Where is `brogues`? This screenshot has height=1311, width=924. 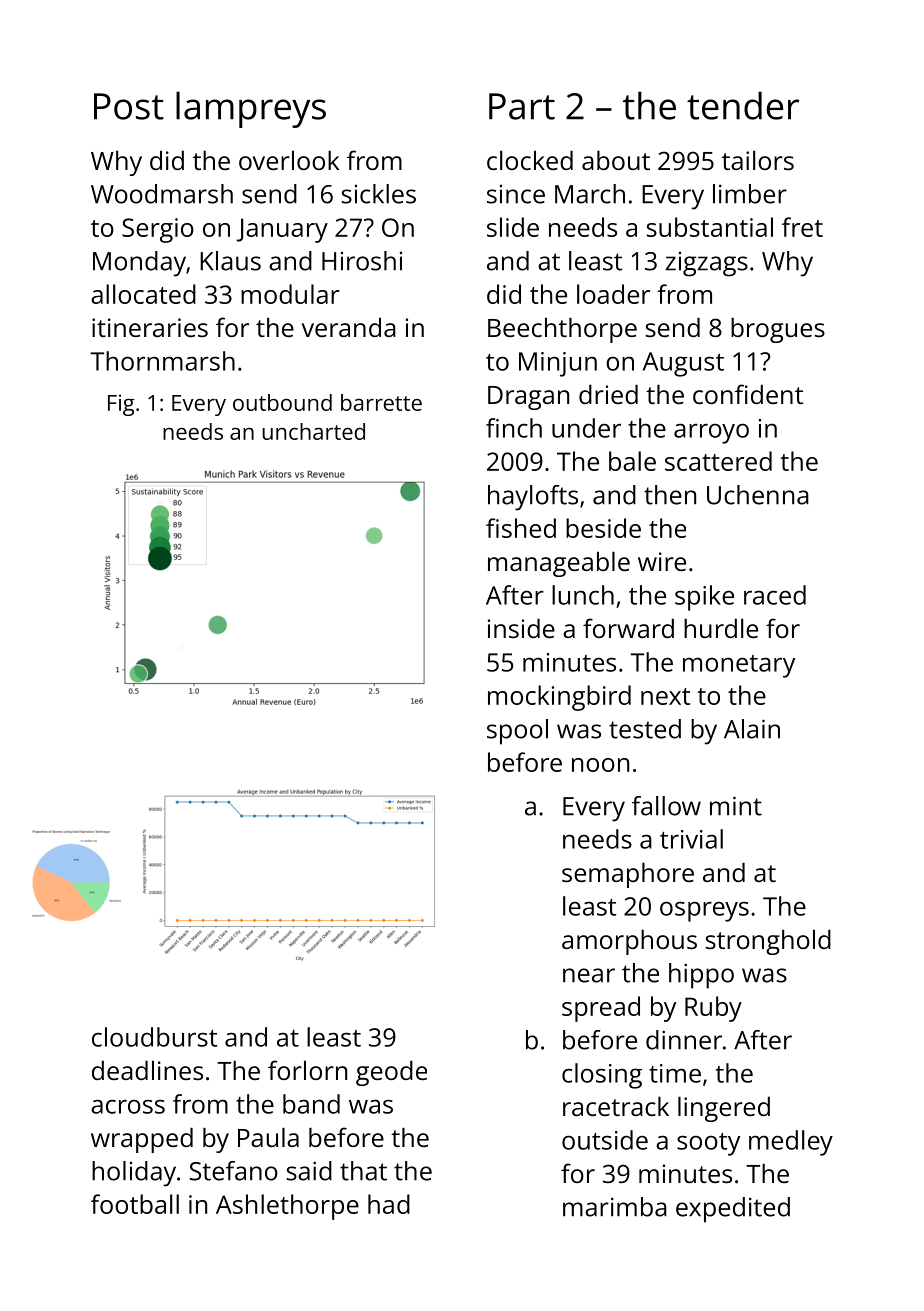
brogues is located at coordinates (778, 330).
